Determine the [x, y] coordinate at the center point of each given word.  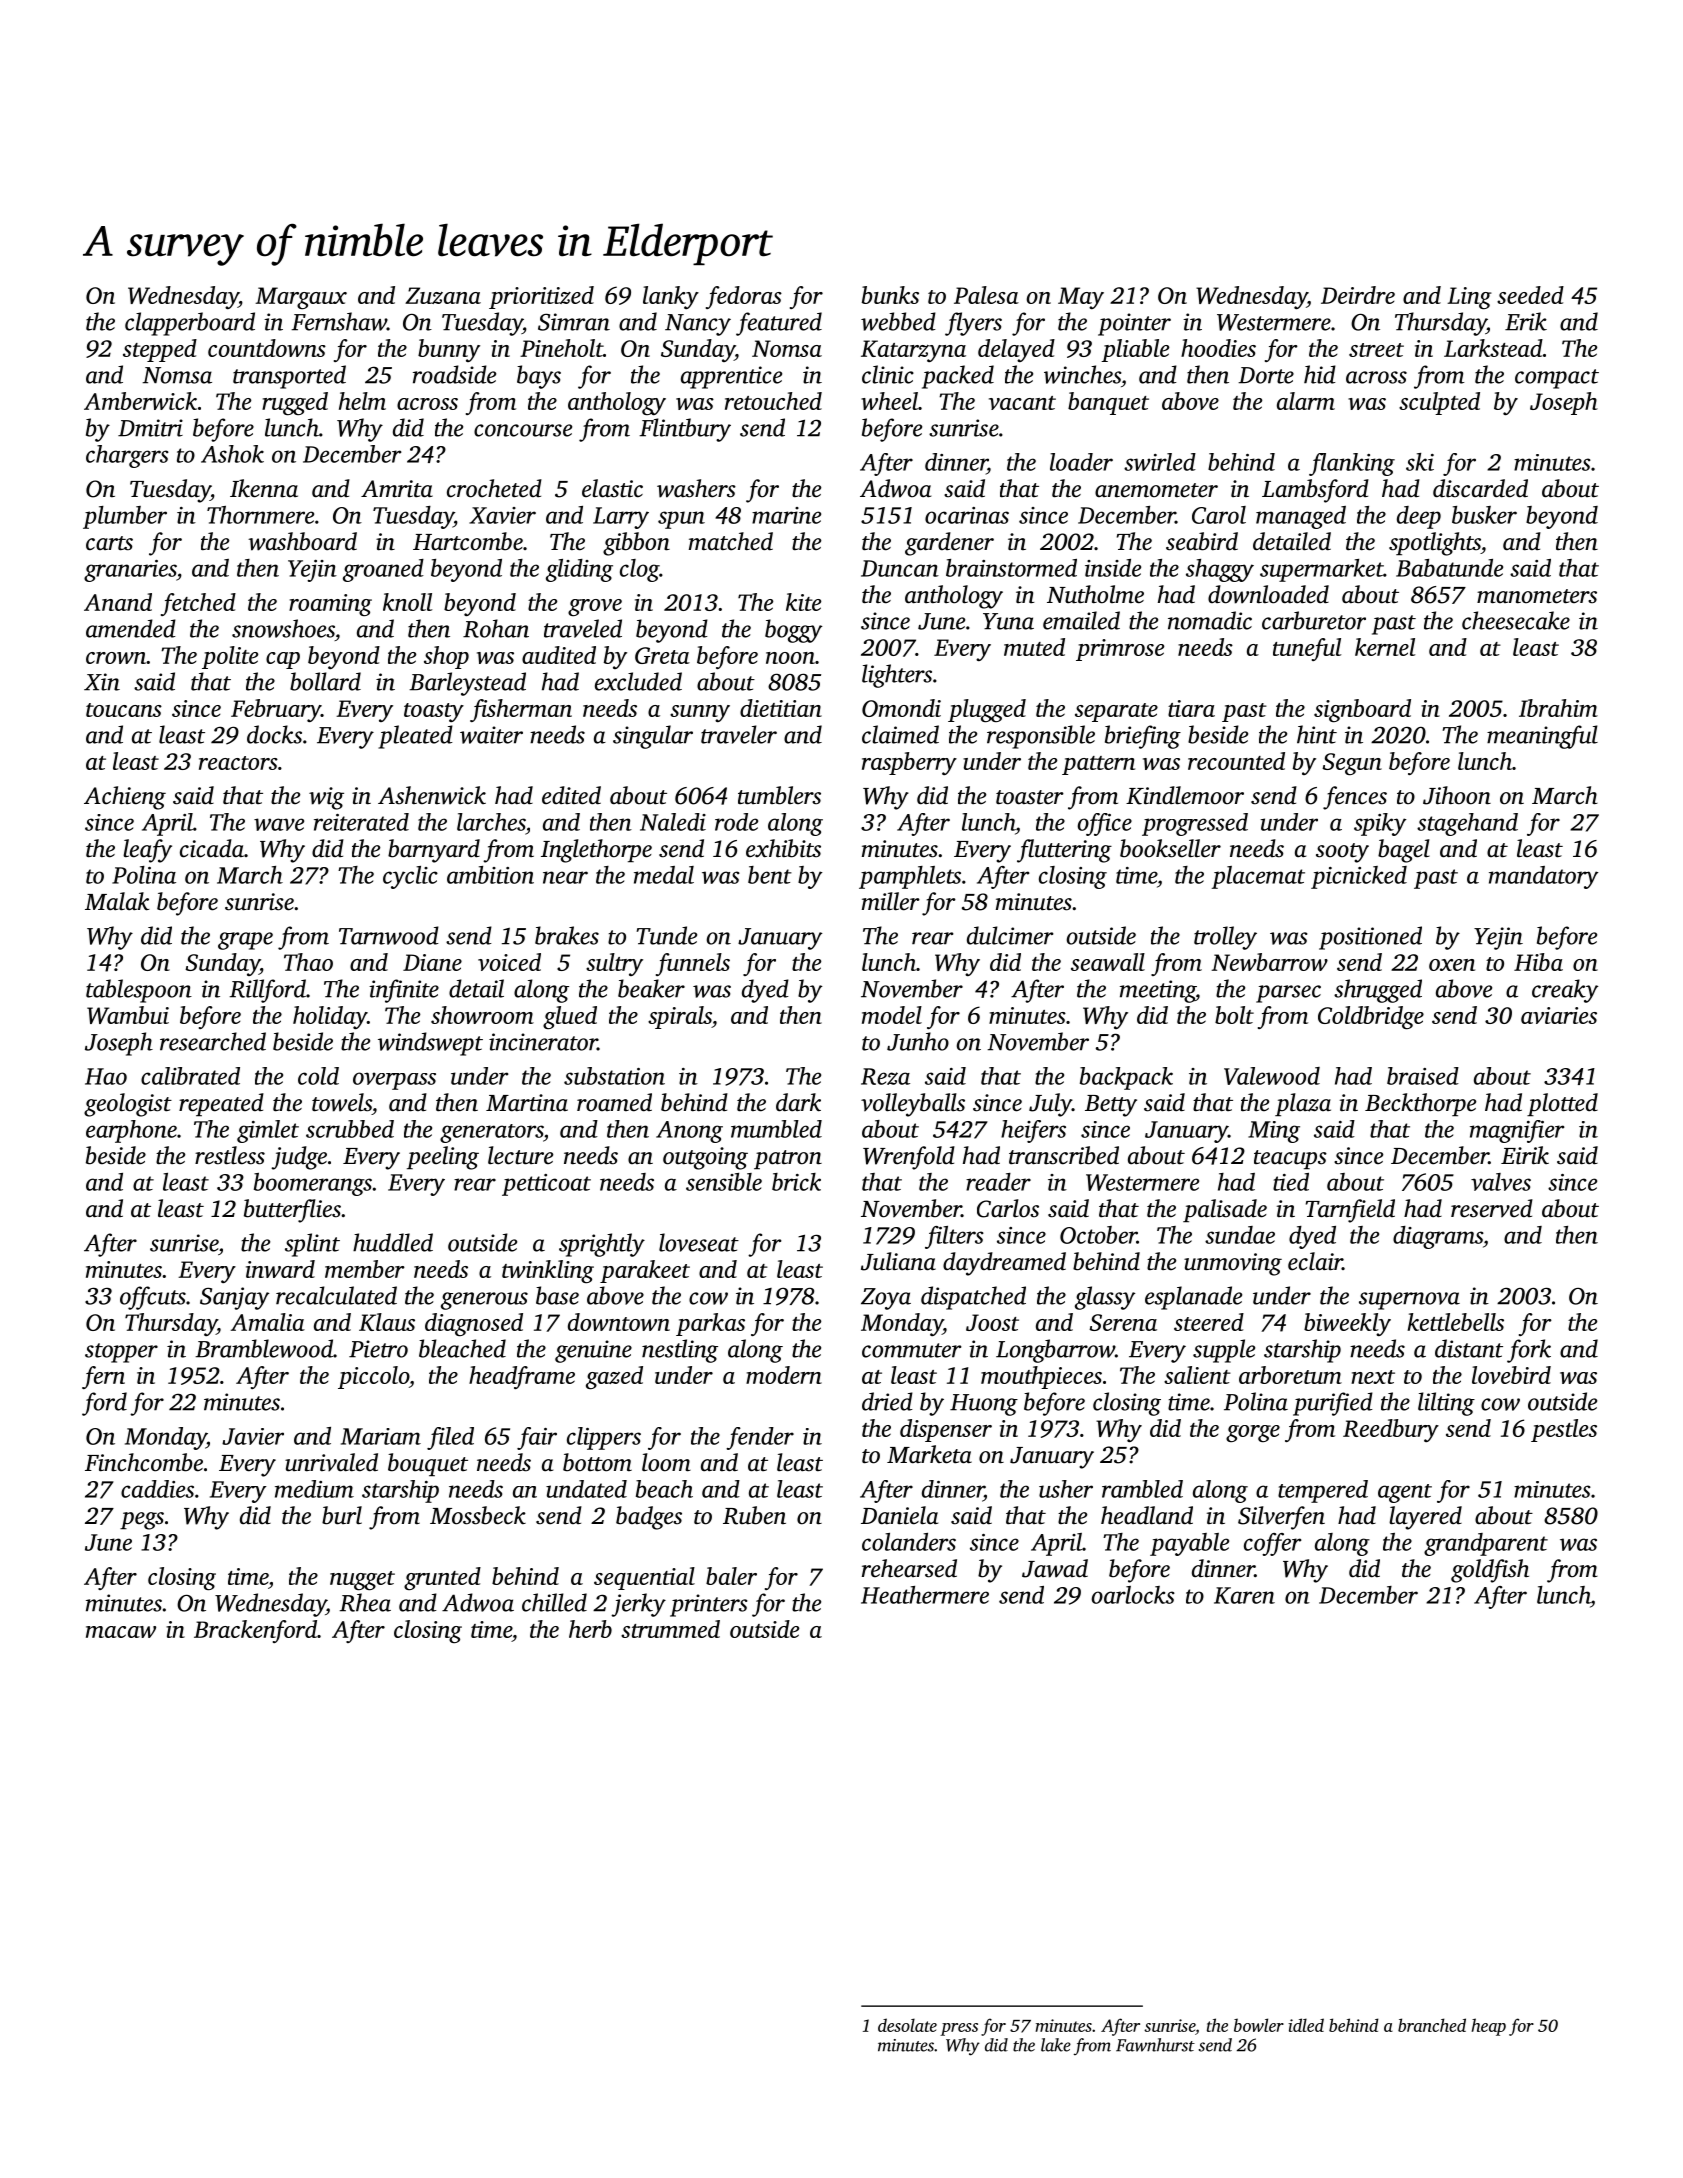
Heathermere [925, 1595]
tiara [1191, 708]
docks [274, 734]
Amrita [397, 489]
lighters [897, 676]
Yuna [1008, 621]
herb [590, 1629]
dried [887, 1401]
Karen [1244, 1595]
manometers [1537, 596]
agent [1405, 1493]
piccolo [373, 1377]
